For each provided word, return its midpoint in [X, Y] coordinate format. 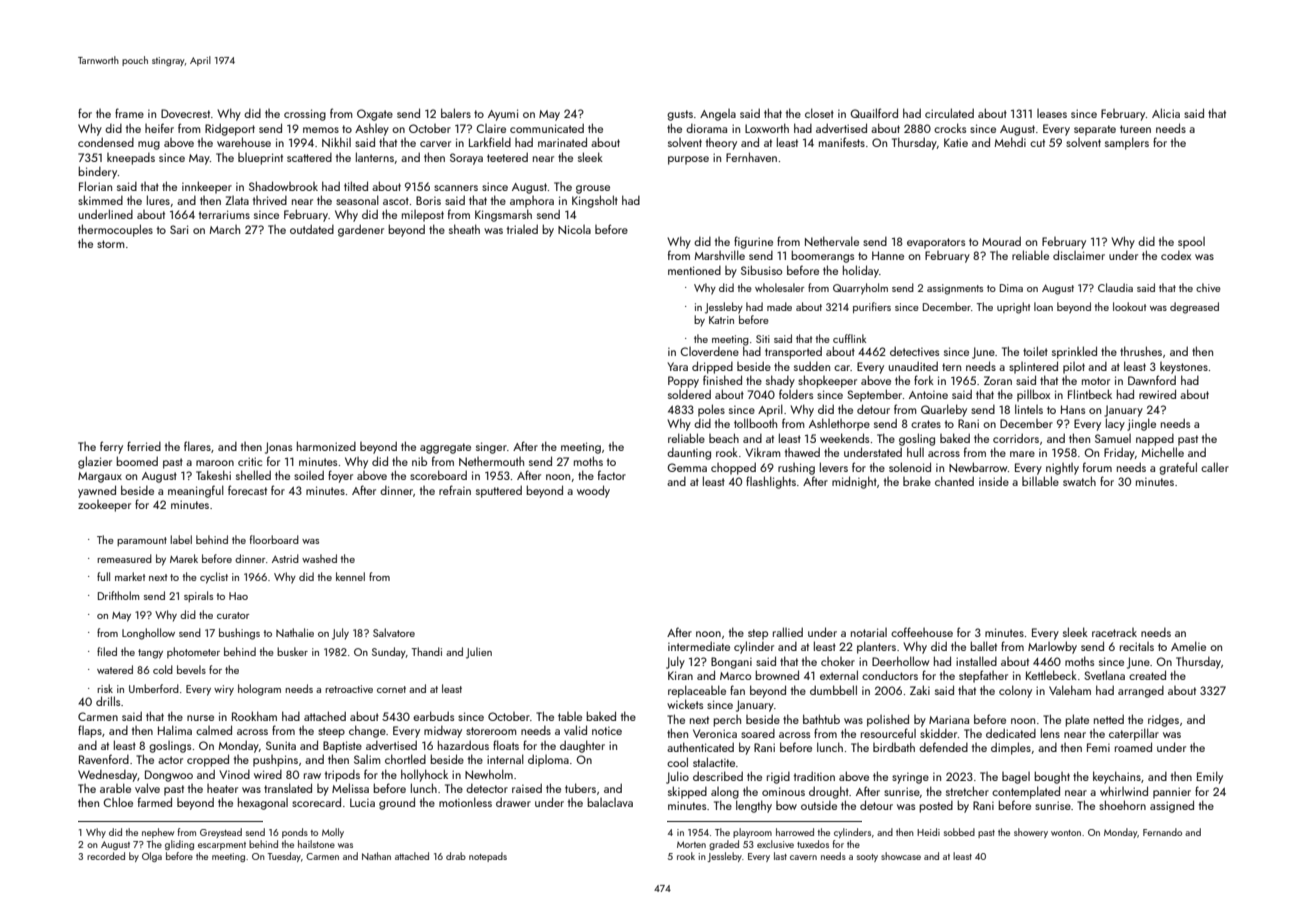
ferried [144, 446]
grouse [593, 189]
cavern [803, 857]
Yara [678, 366]
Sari [179, 229]
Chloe [118, 802]
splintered [1033, 367]
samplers [1127, 143]
